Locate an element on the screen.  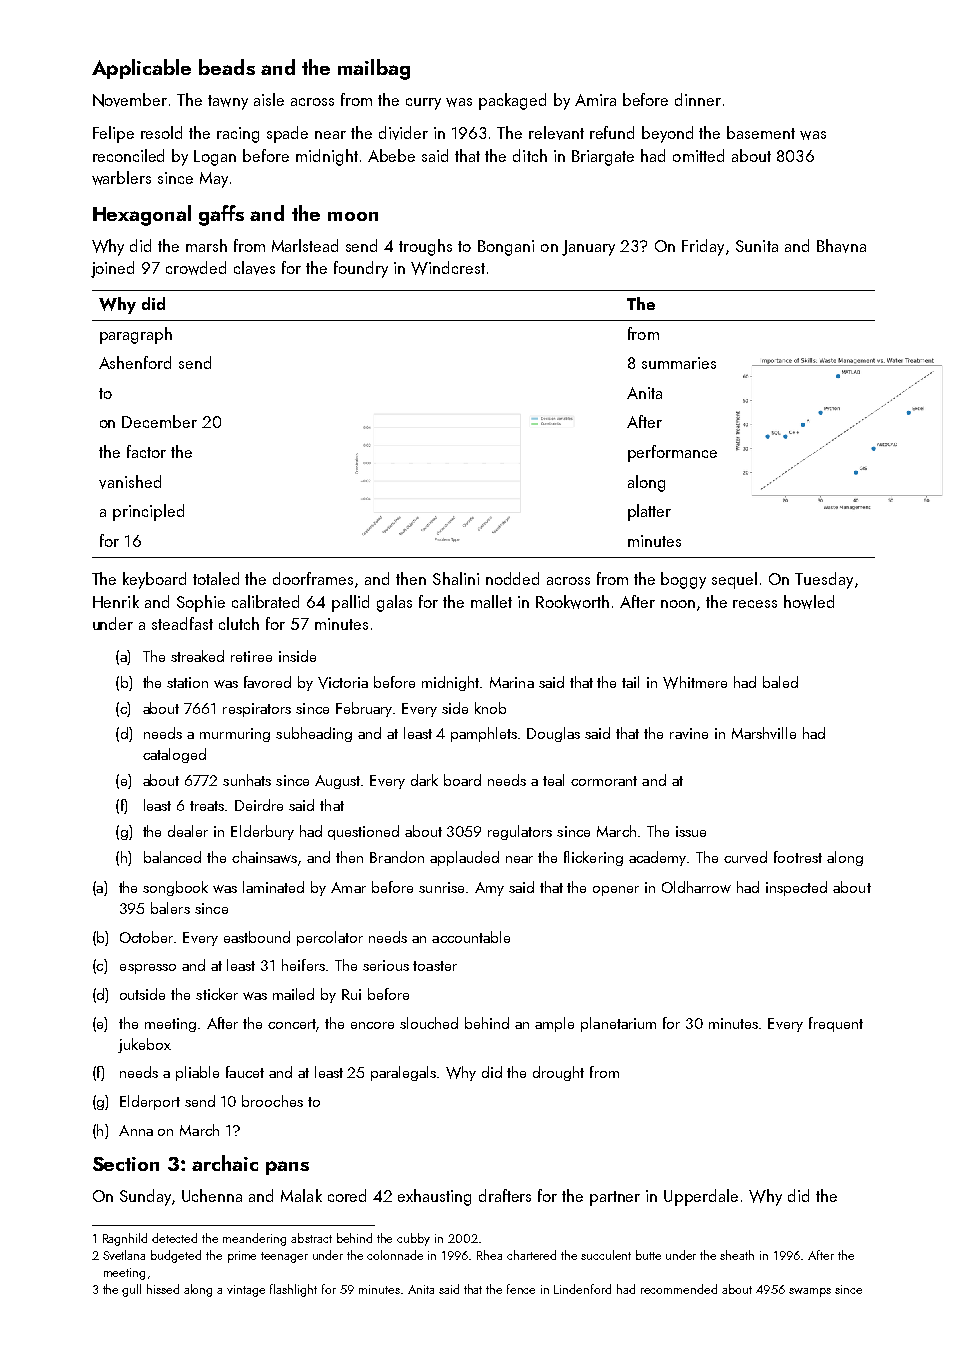
mailbag is located at coordinates (374, 69).
